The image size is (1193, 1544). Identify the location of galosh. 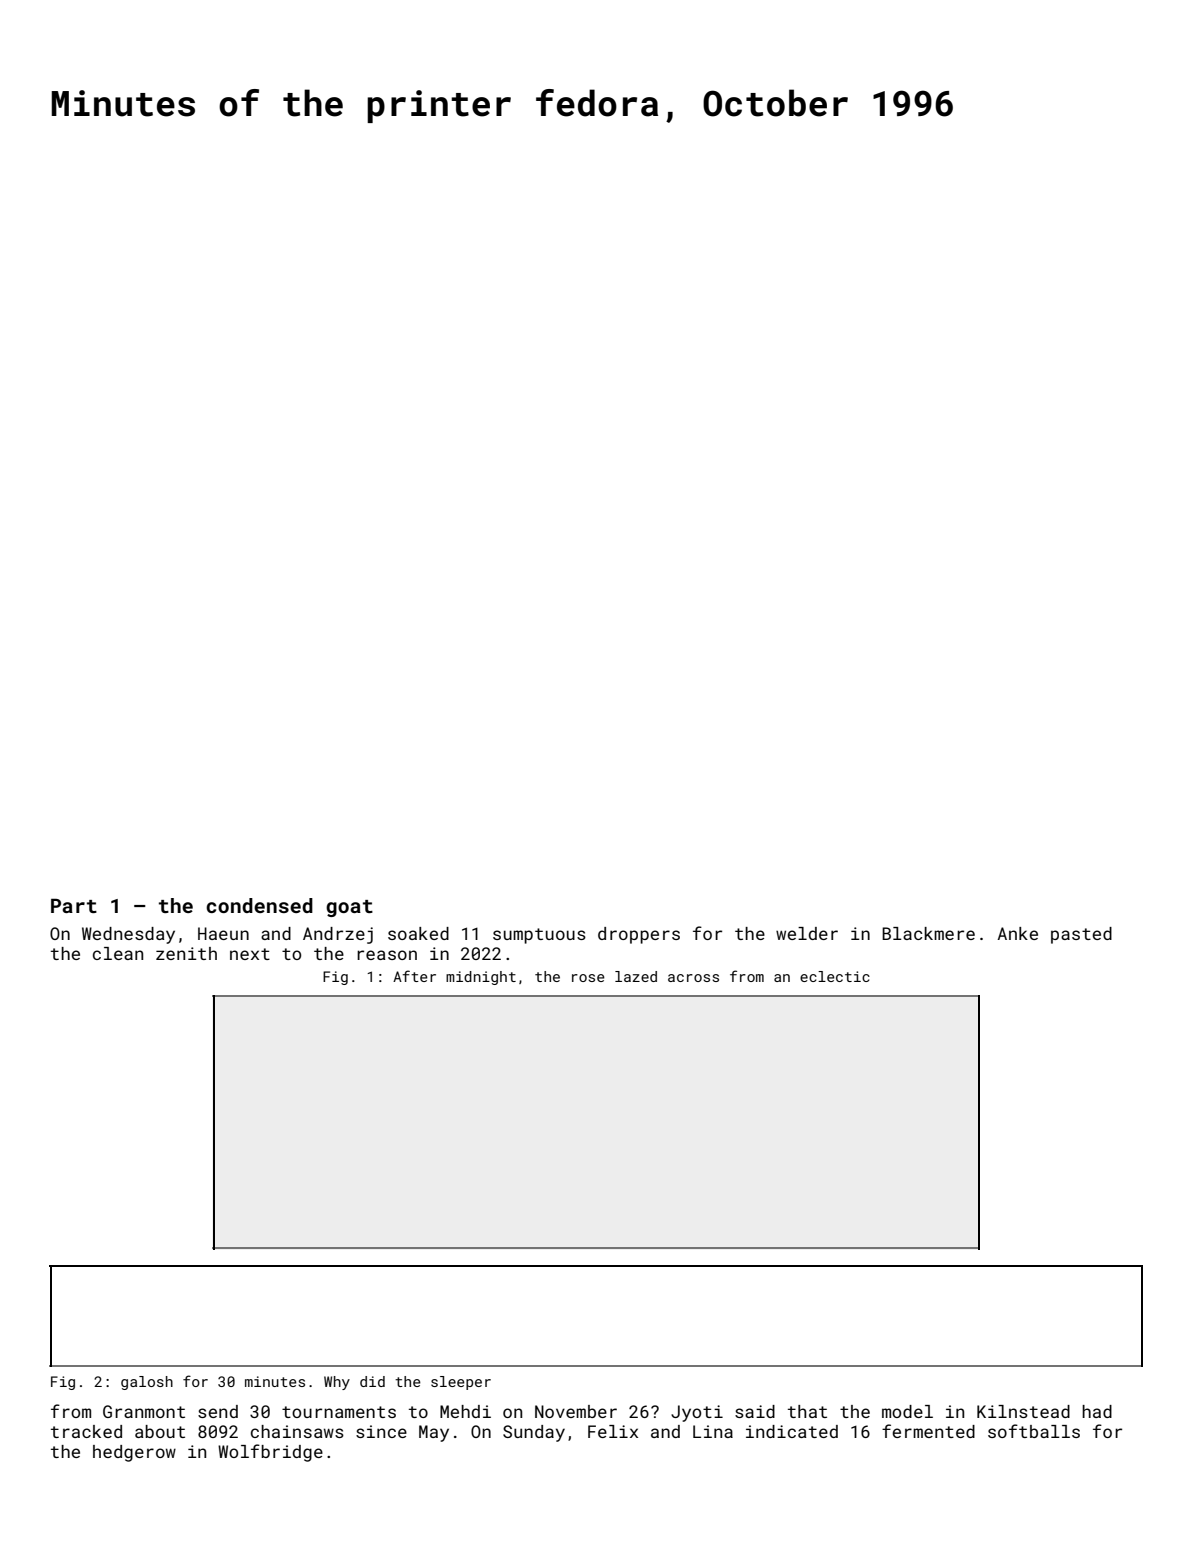
(147, 1383).
